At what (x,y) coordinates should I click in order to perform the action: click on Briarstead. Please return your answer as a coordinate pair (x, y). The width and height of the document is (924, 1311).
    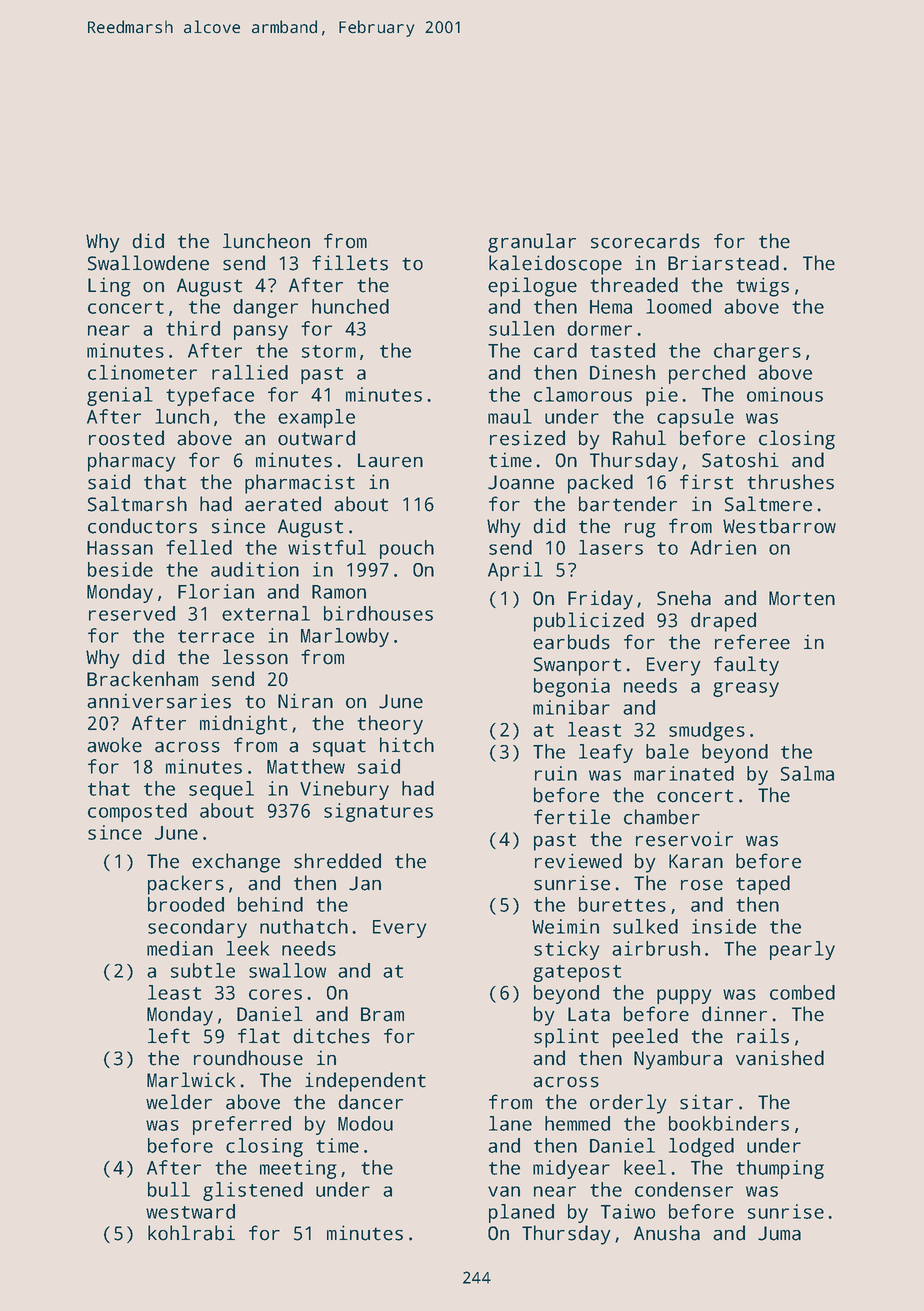
    Looking at the image, I should click on (723, 263).
